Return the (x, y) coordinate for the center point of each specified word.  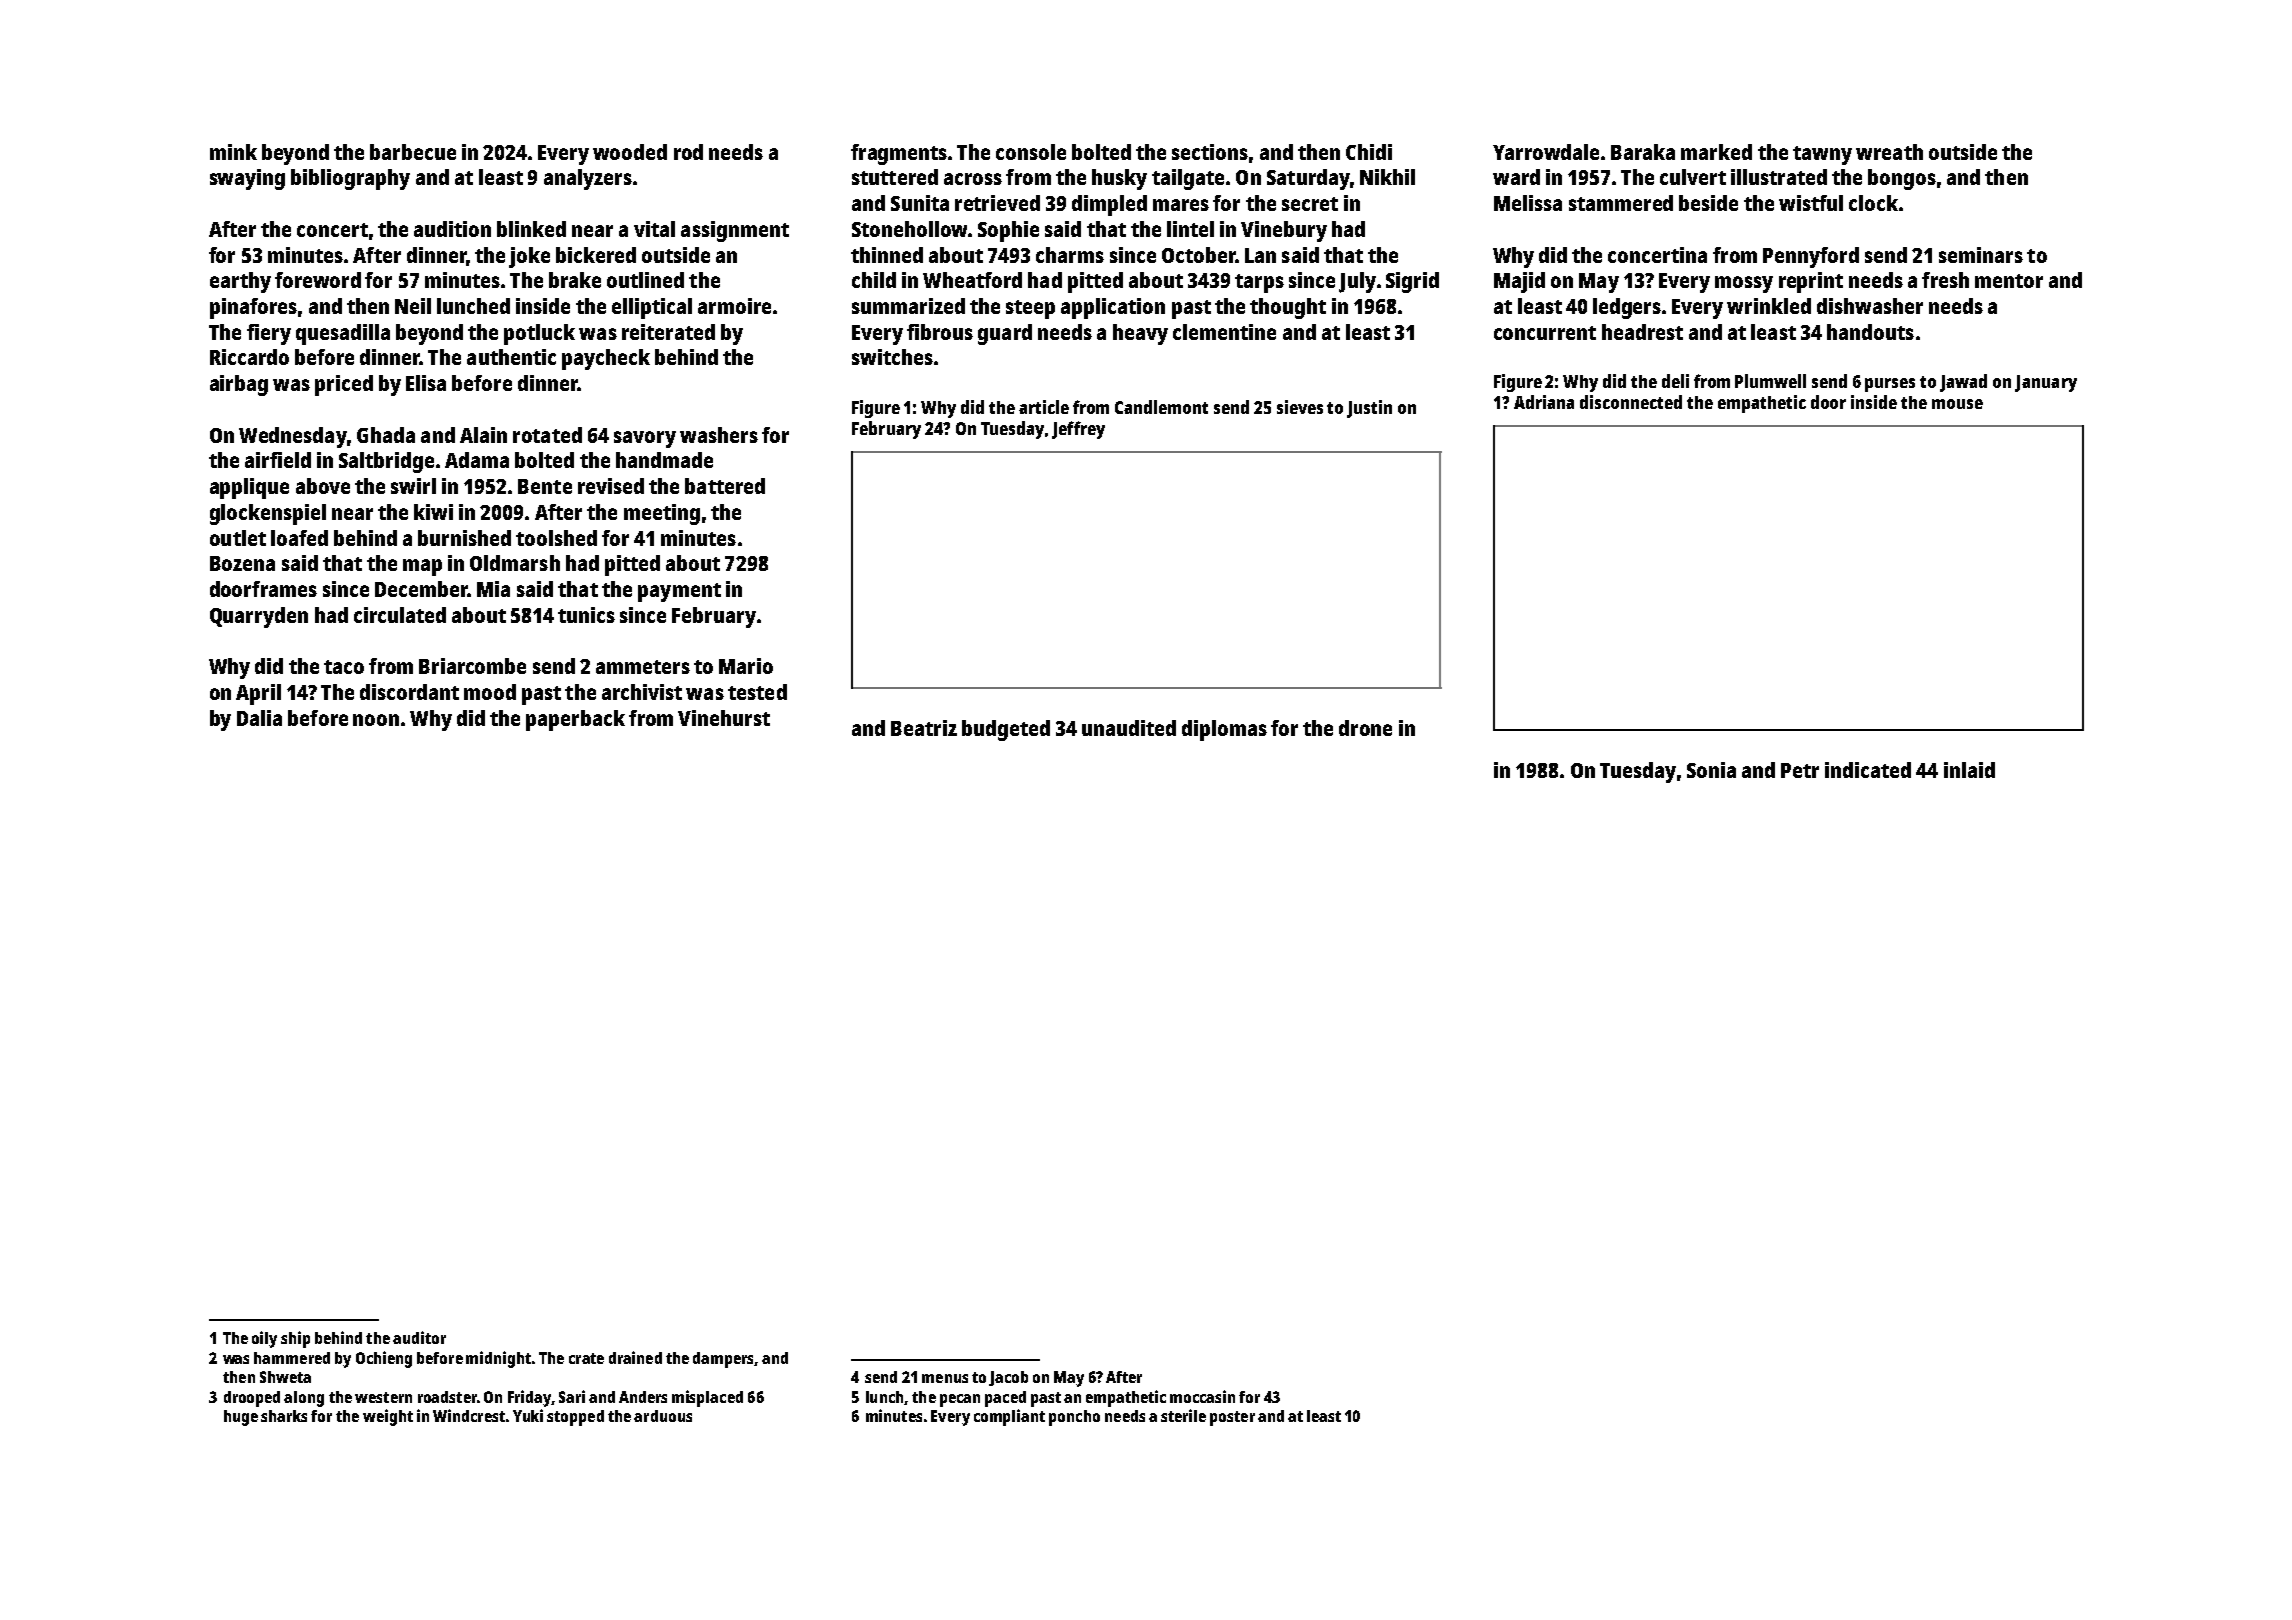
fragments (899, 154)
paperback (575, 720)
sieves (1300, 407)
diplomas (1224, 730)
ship (295, 1339)
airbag (239, 385)
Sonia (1711, 770)
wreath (1889, 152)
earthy (240, 282)
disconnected (1631, 402)
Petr (1800, 770)
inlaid (1969, 770)
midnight (498, 1359)
